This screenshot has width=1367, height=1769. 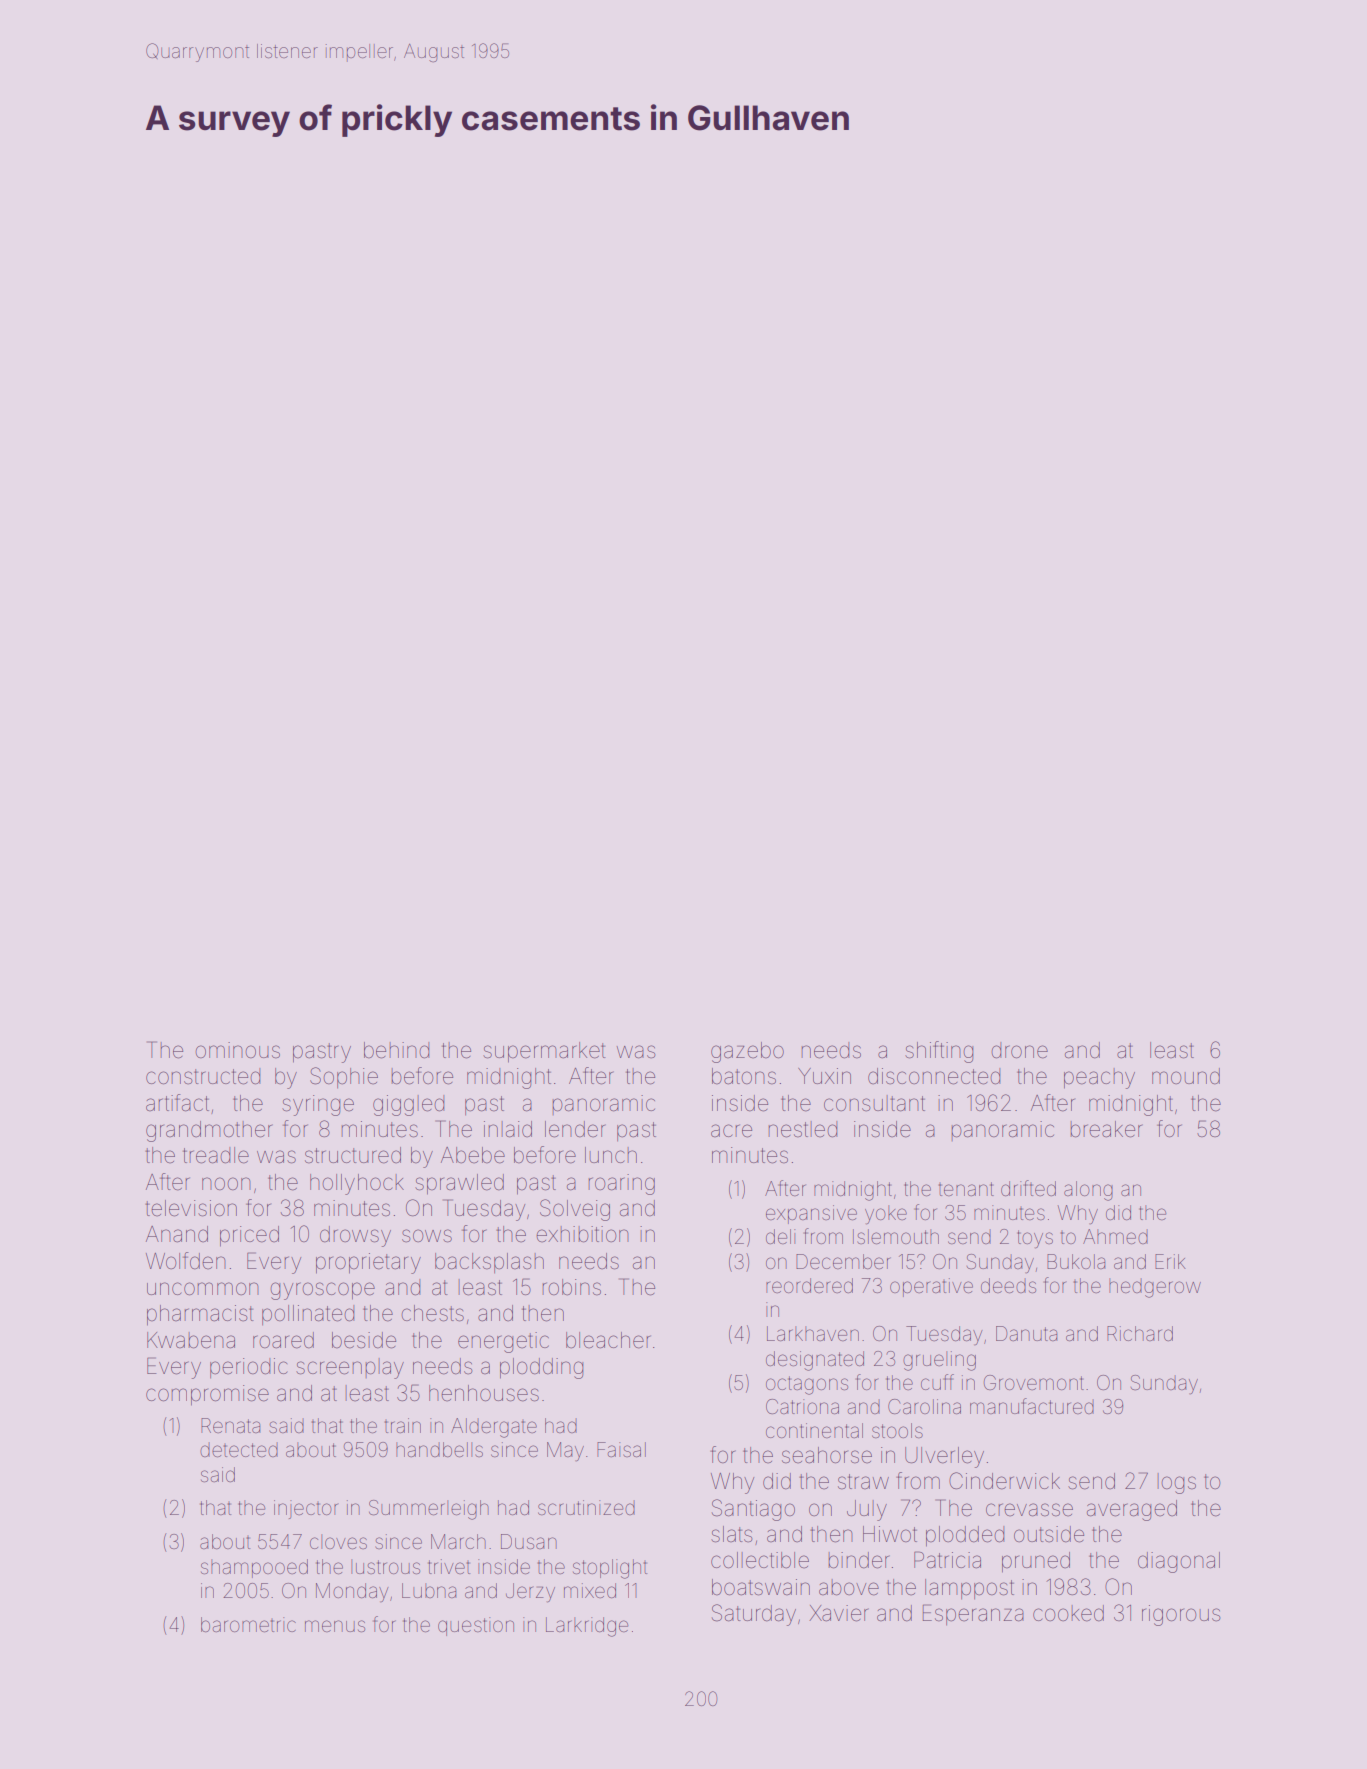 I want to click on May, so click(x=565, y=1452).
